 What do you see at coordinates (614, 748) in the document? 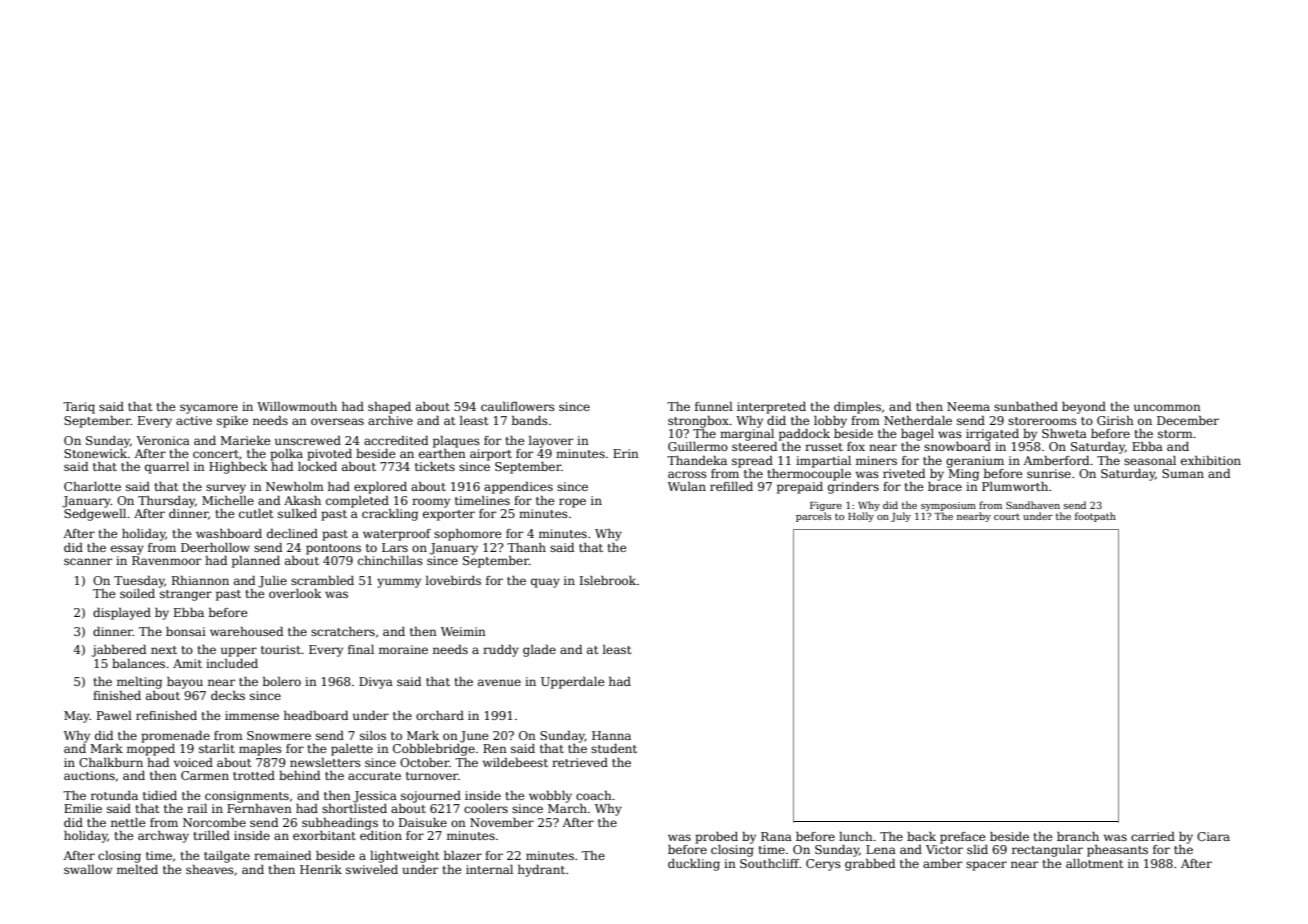
I see `student` at bounding box center [614, 748].
